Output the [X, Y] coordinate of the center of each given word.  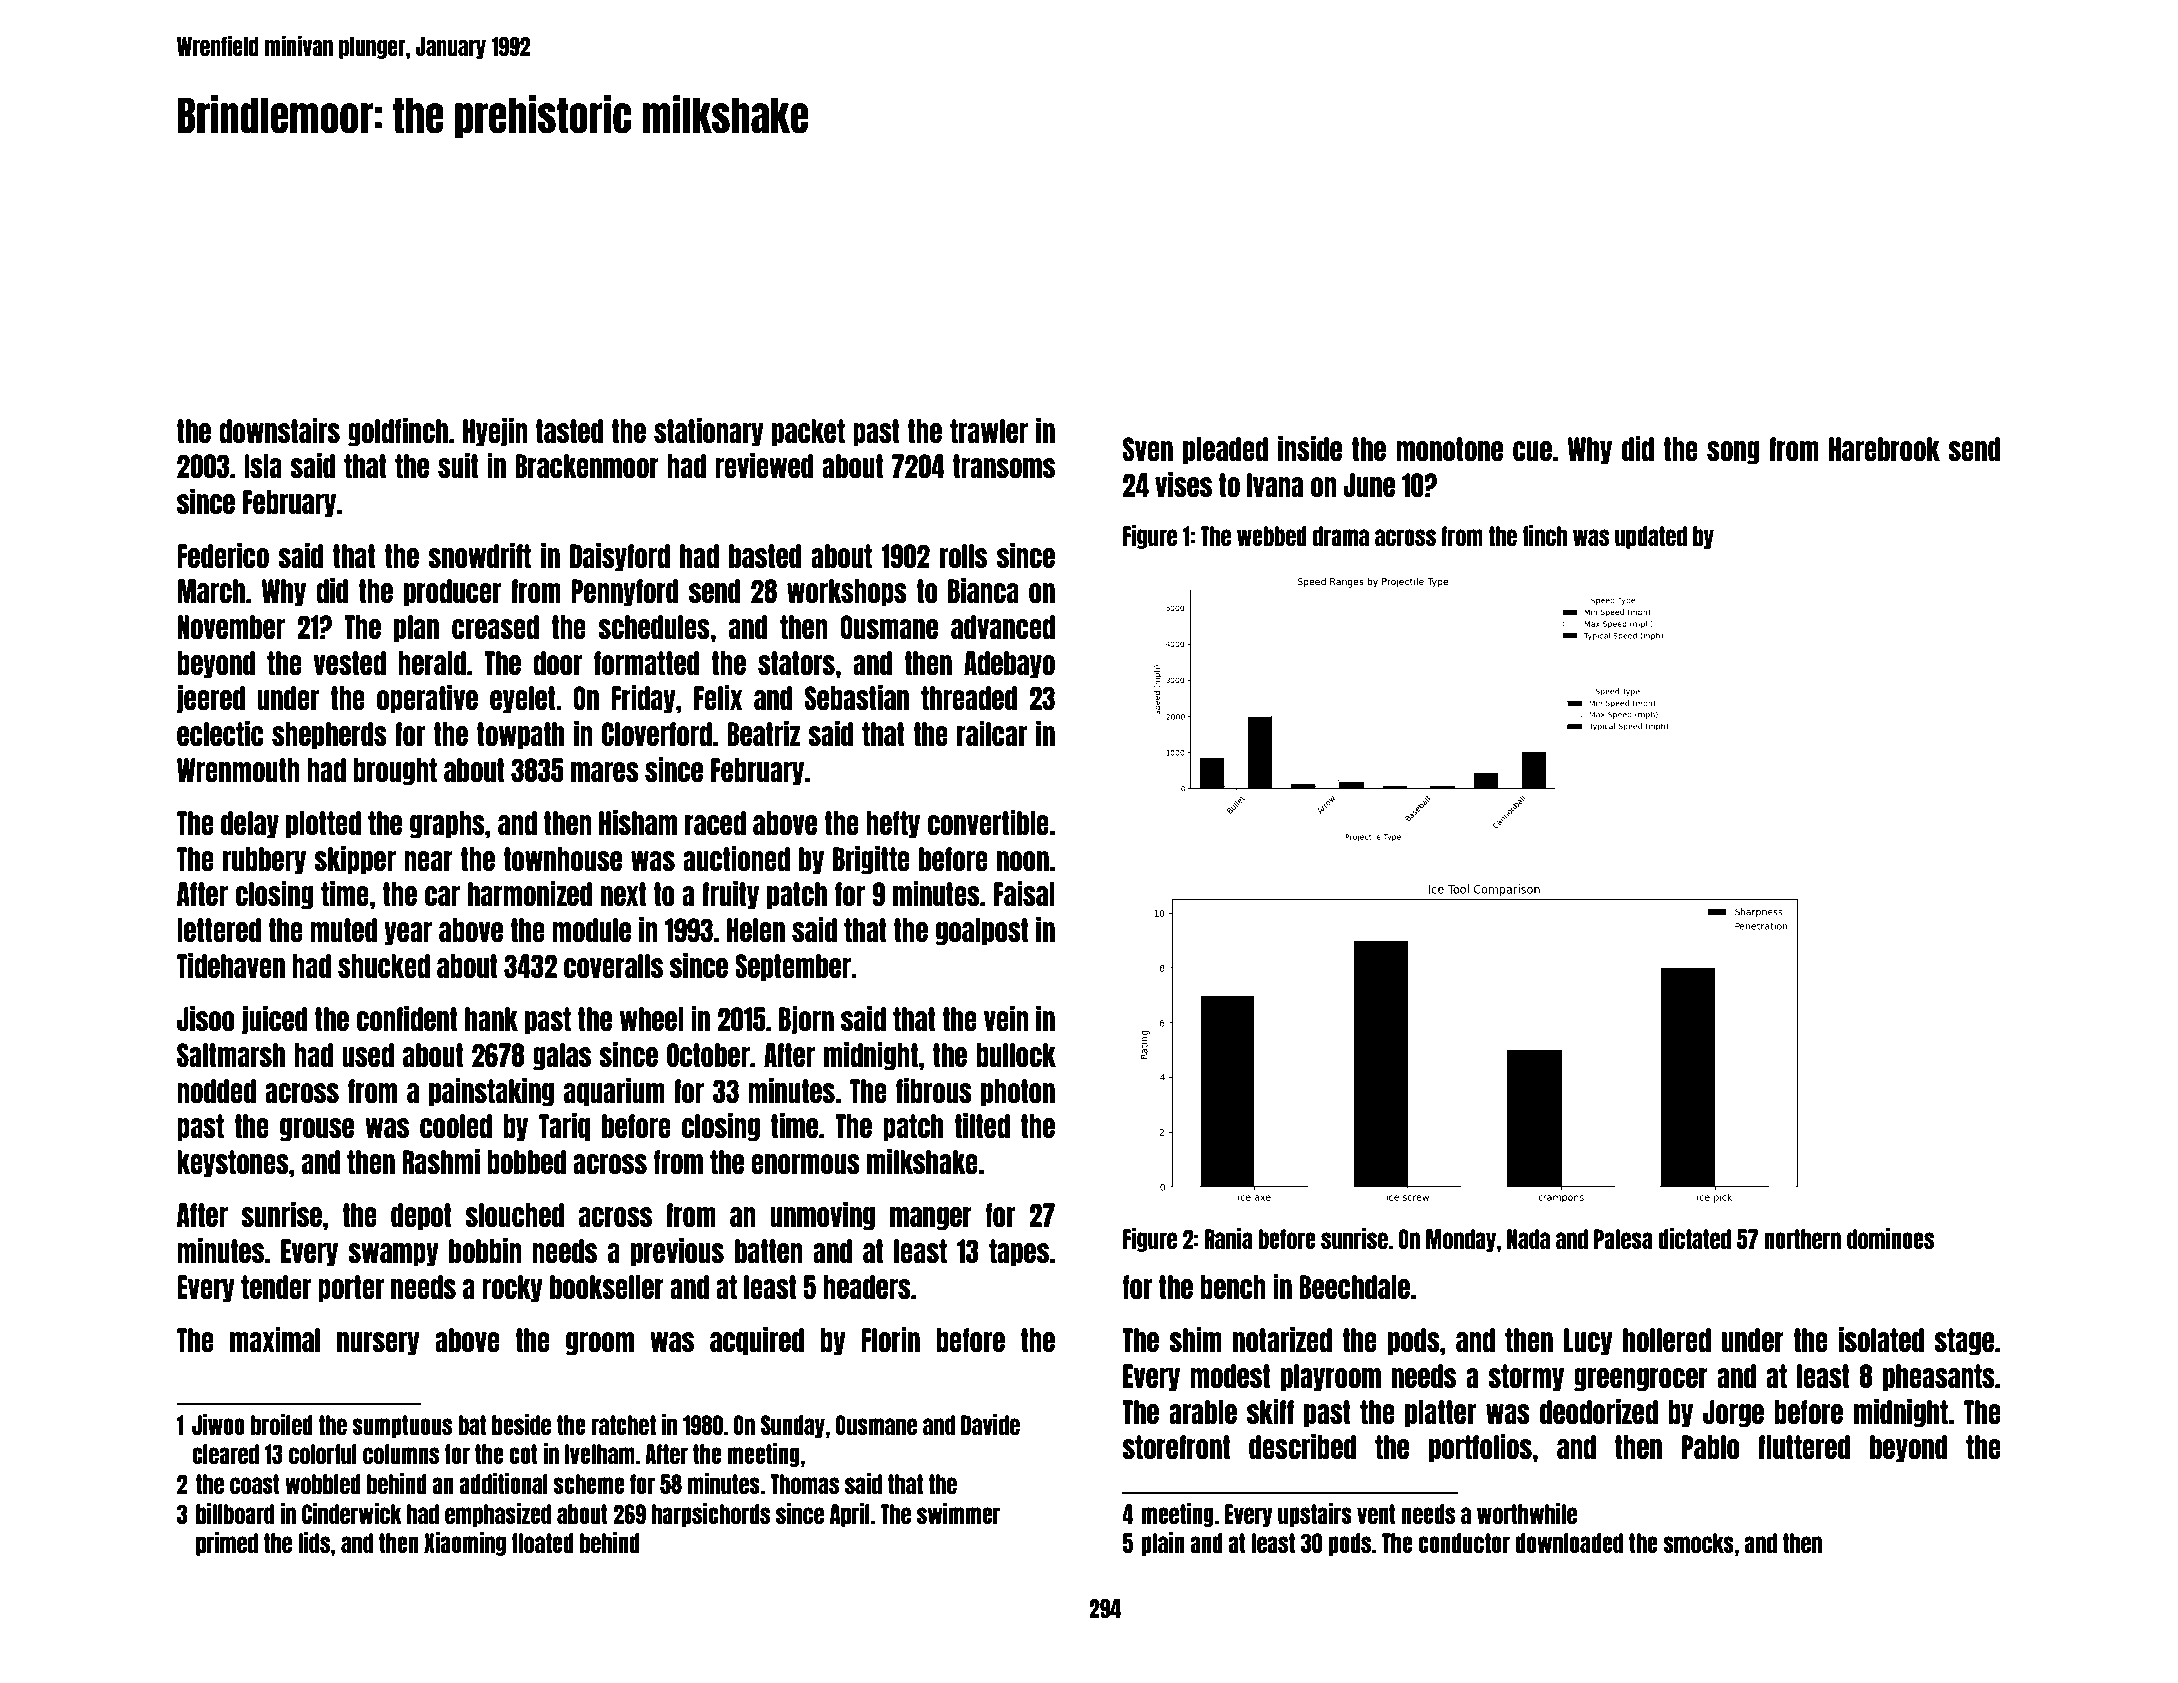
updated [1651, 537]
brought [395, 772]
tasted [569, 431]
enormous [805, 1164]
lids [314, 1542]
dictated [1694, 1238]
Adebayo [1009, 665]
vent [1376, 1514]
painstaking [491, 1092]
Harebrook [1884, 449]
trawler [989, 431]
